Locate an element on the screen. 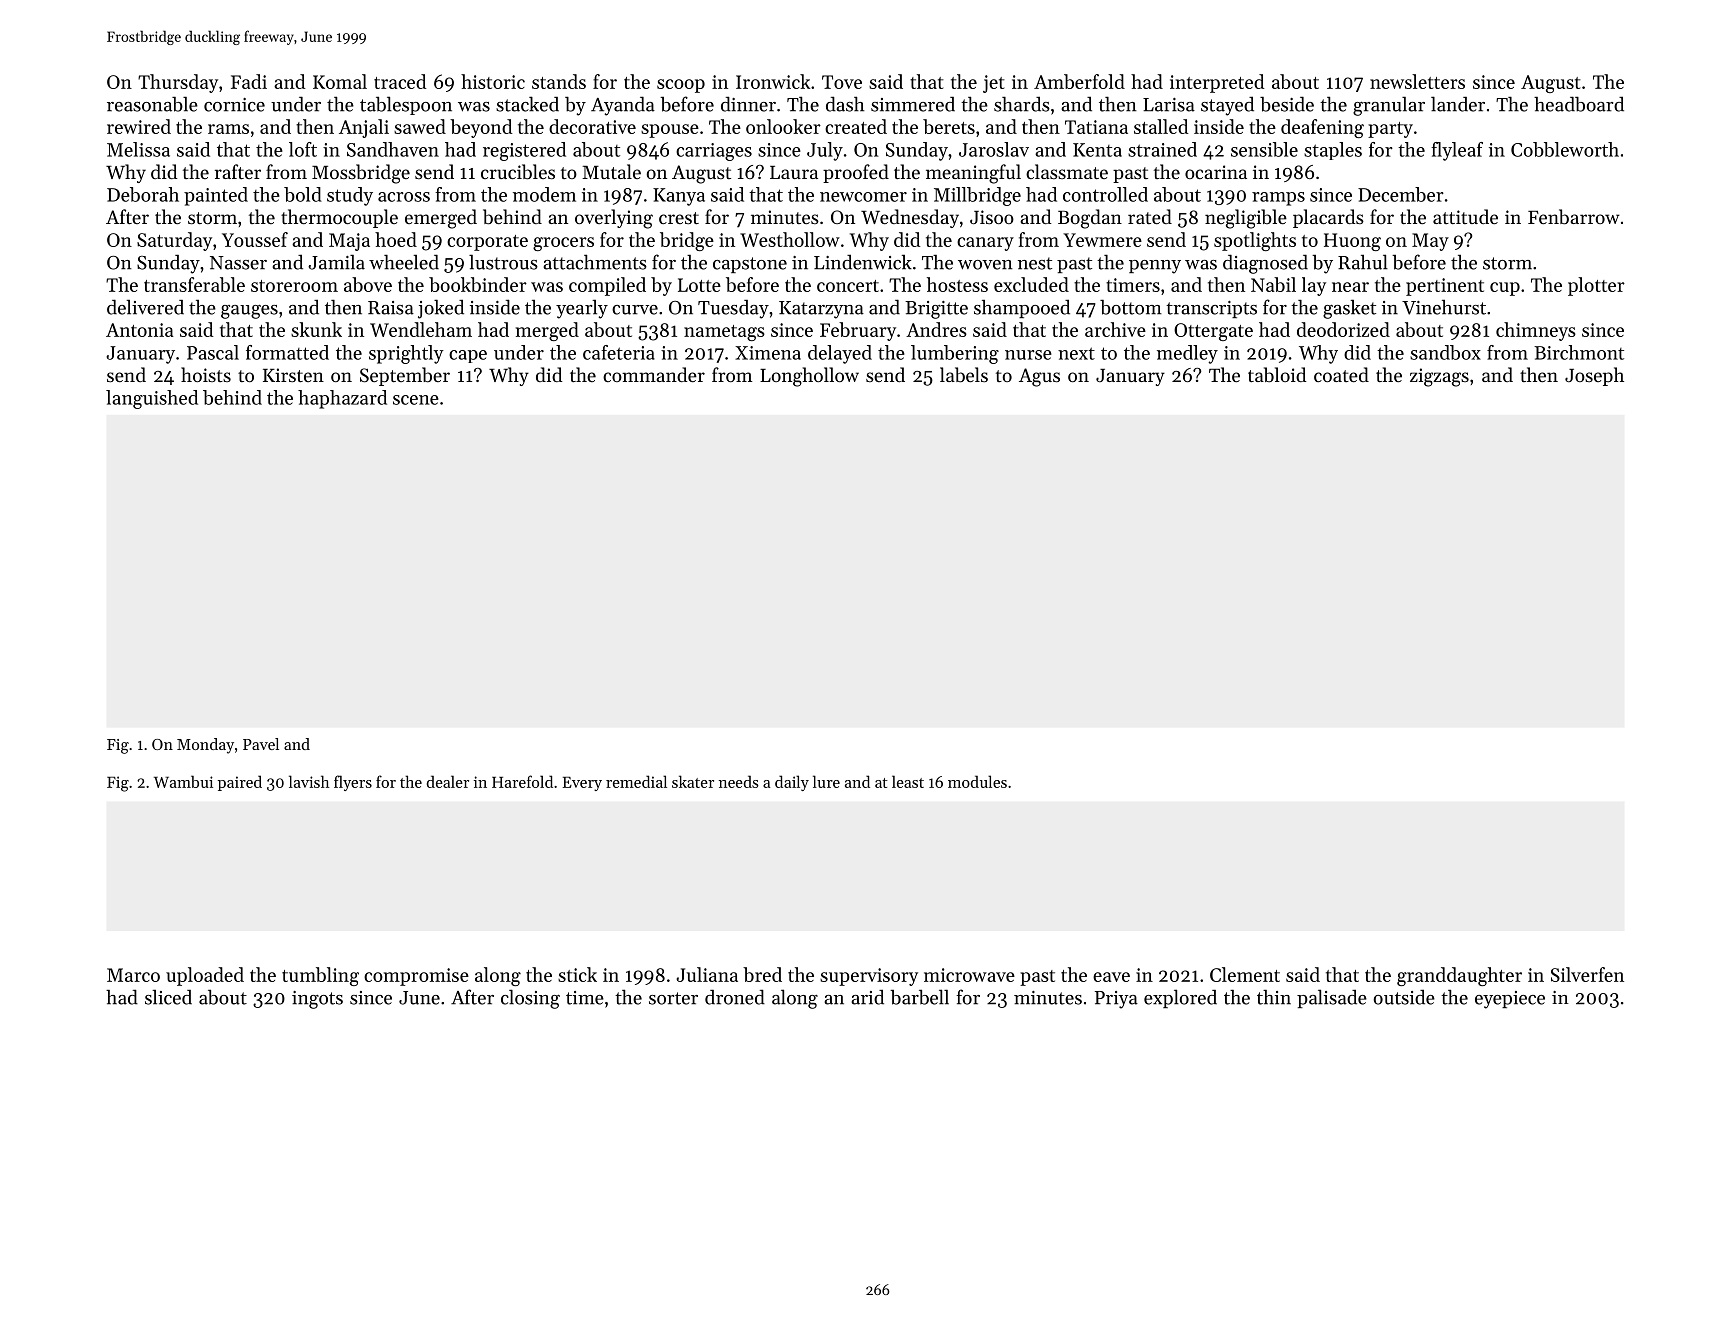 This screenshot has width=1731, height=1337. tabloid is located at coordinates (1277, 375).
